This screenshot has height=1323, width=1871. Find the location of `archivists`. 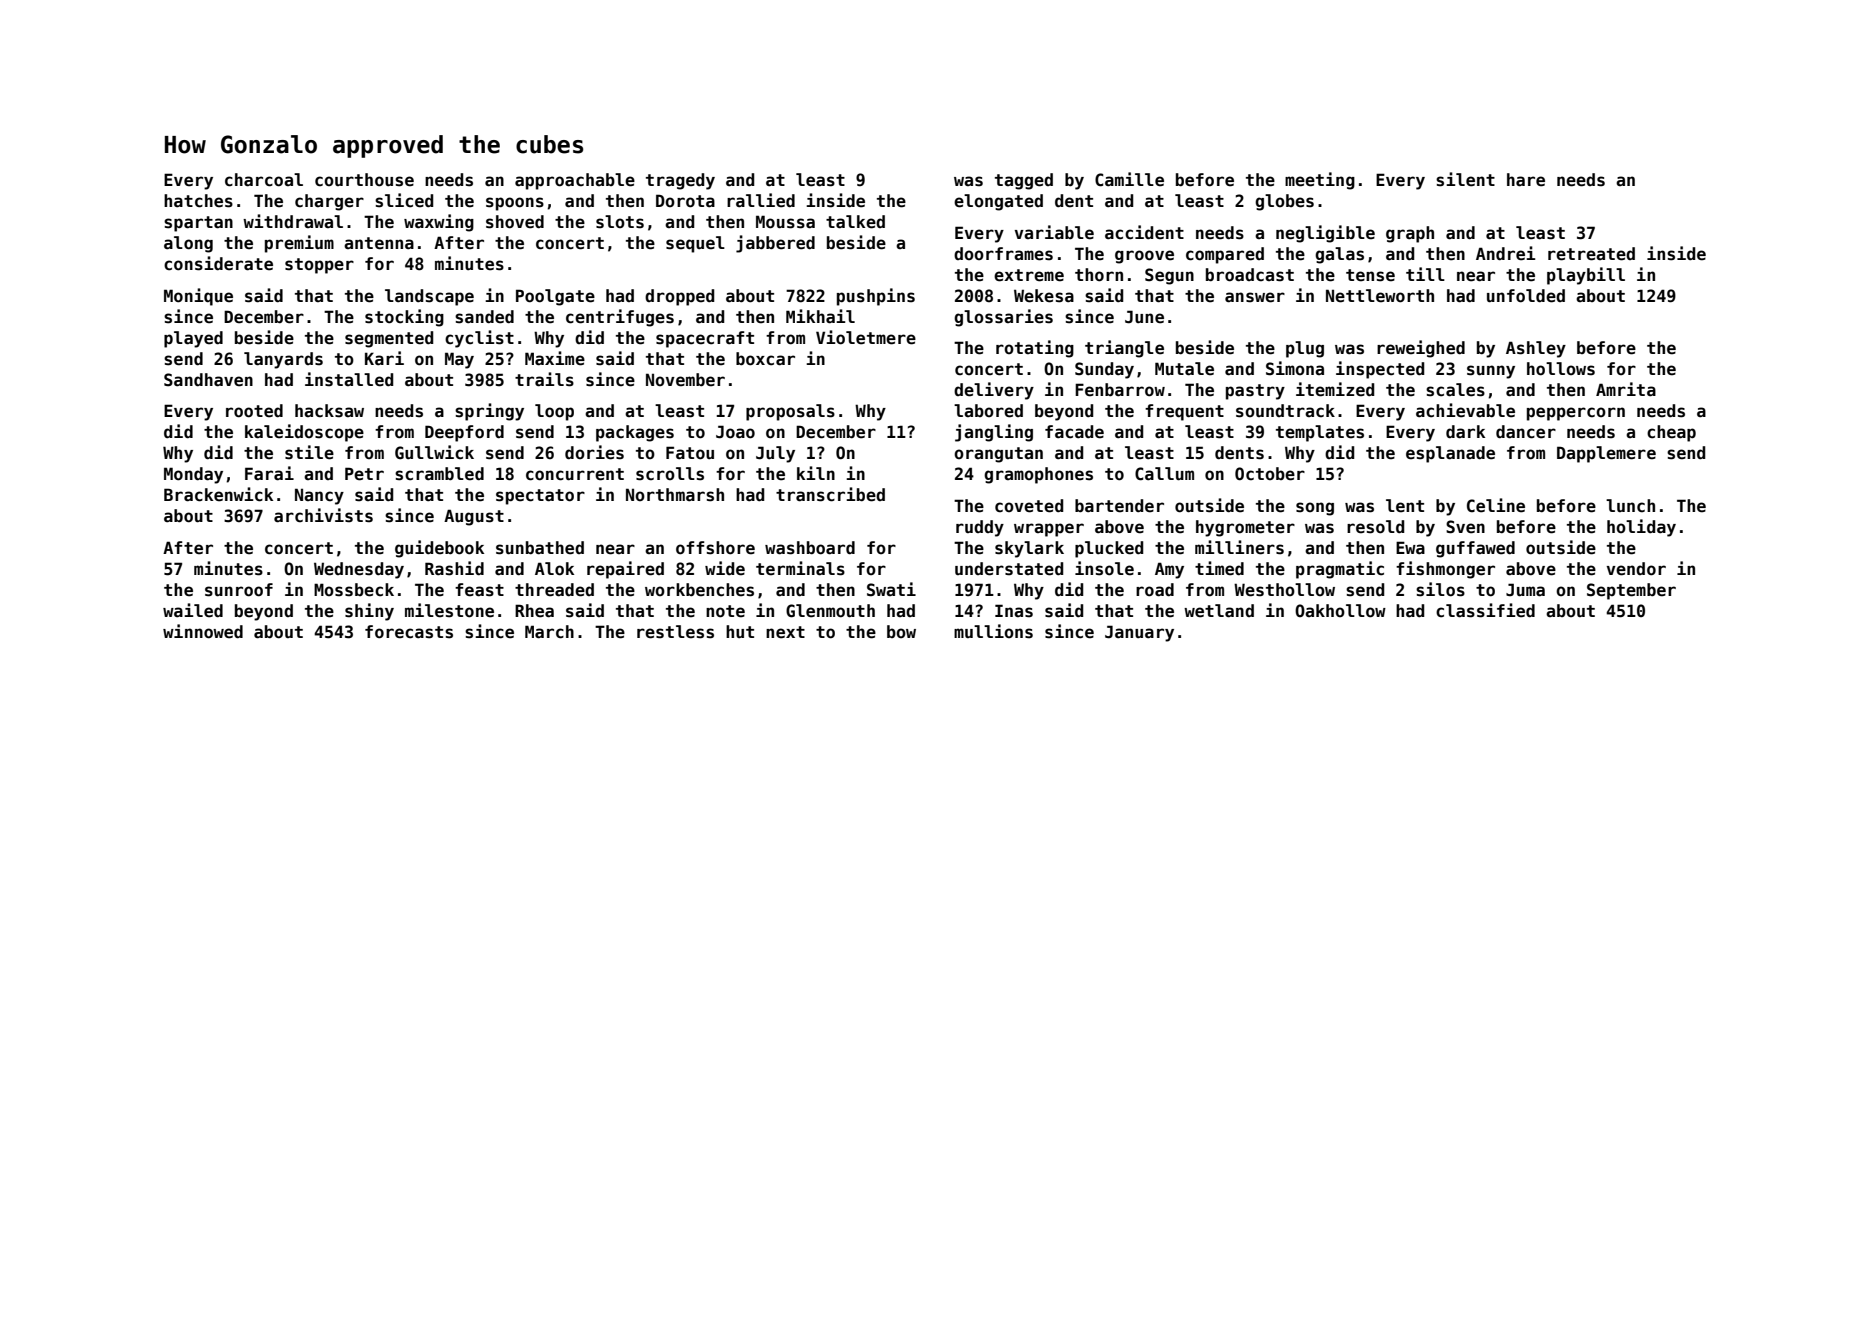

archivists is located at coordinates (323, 515).
